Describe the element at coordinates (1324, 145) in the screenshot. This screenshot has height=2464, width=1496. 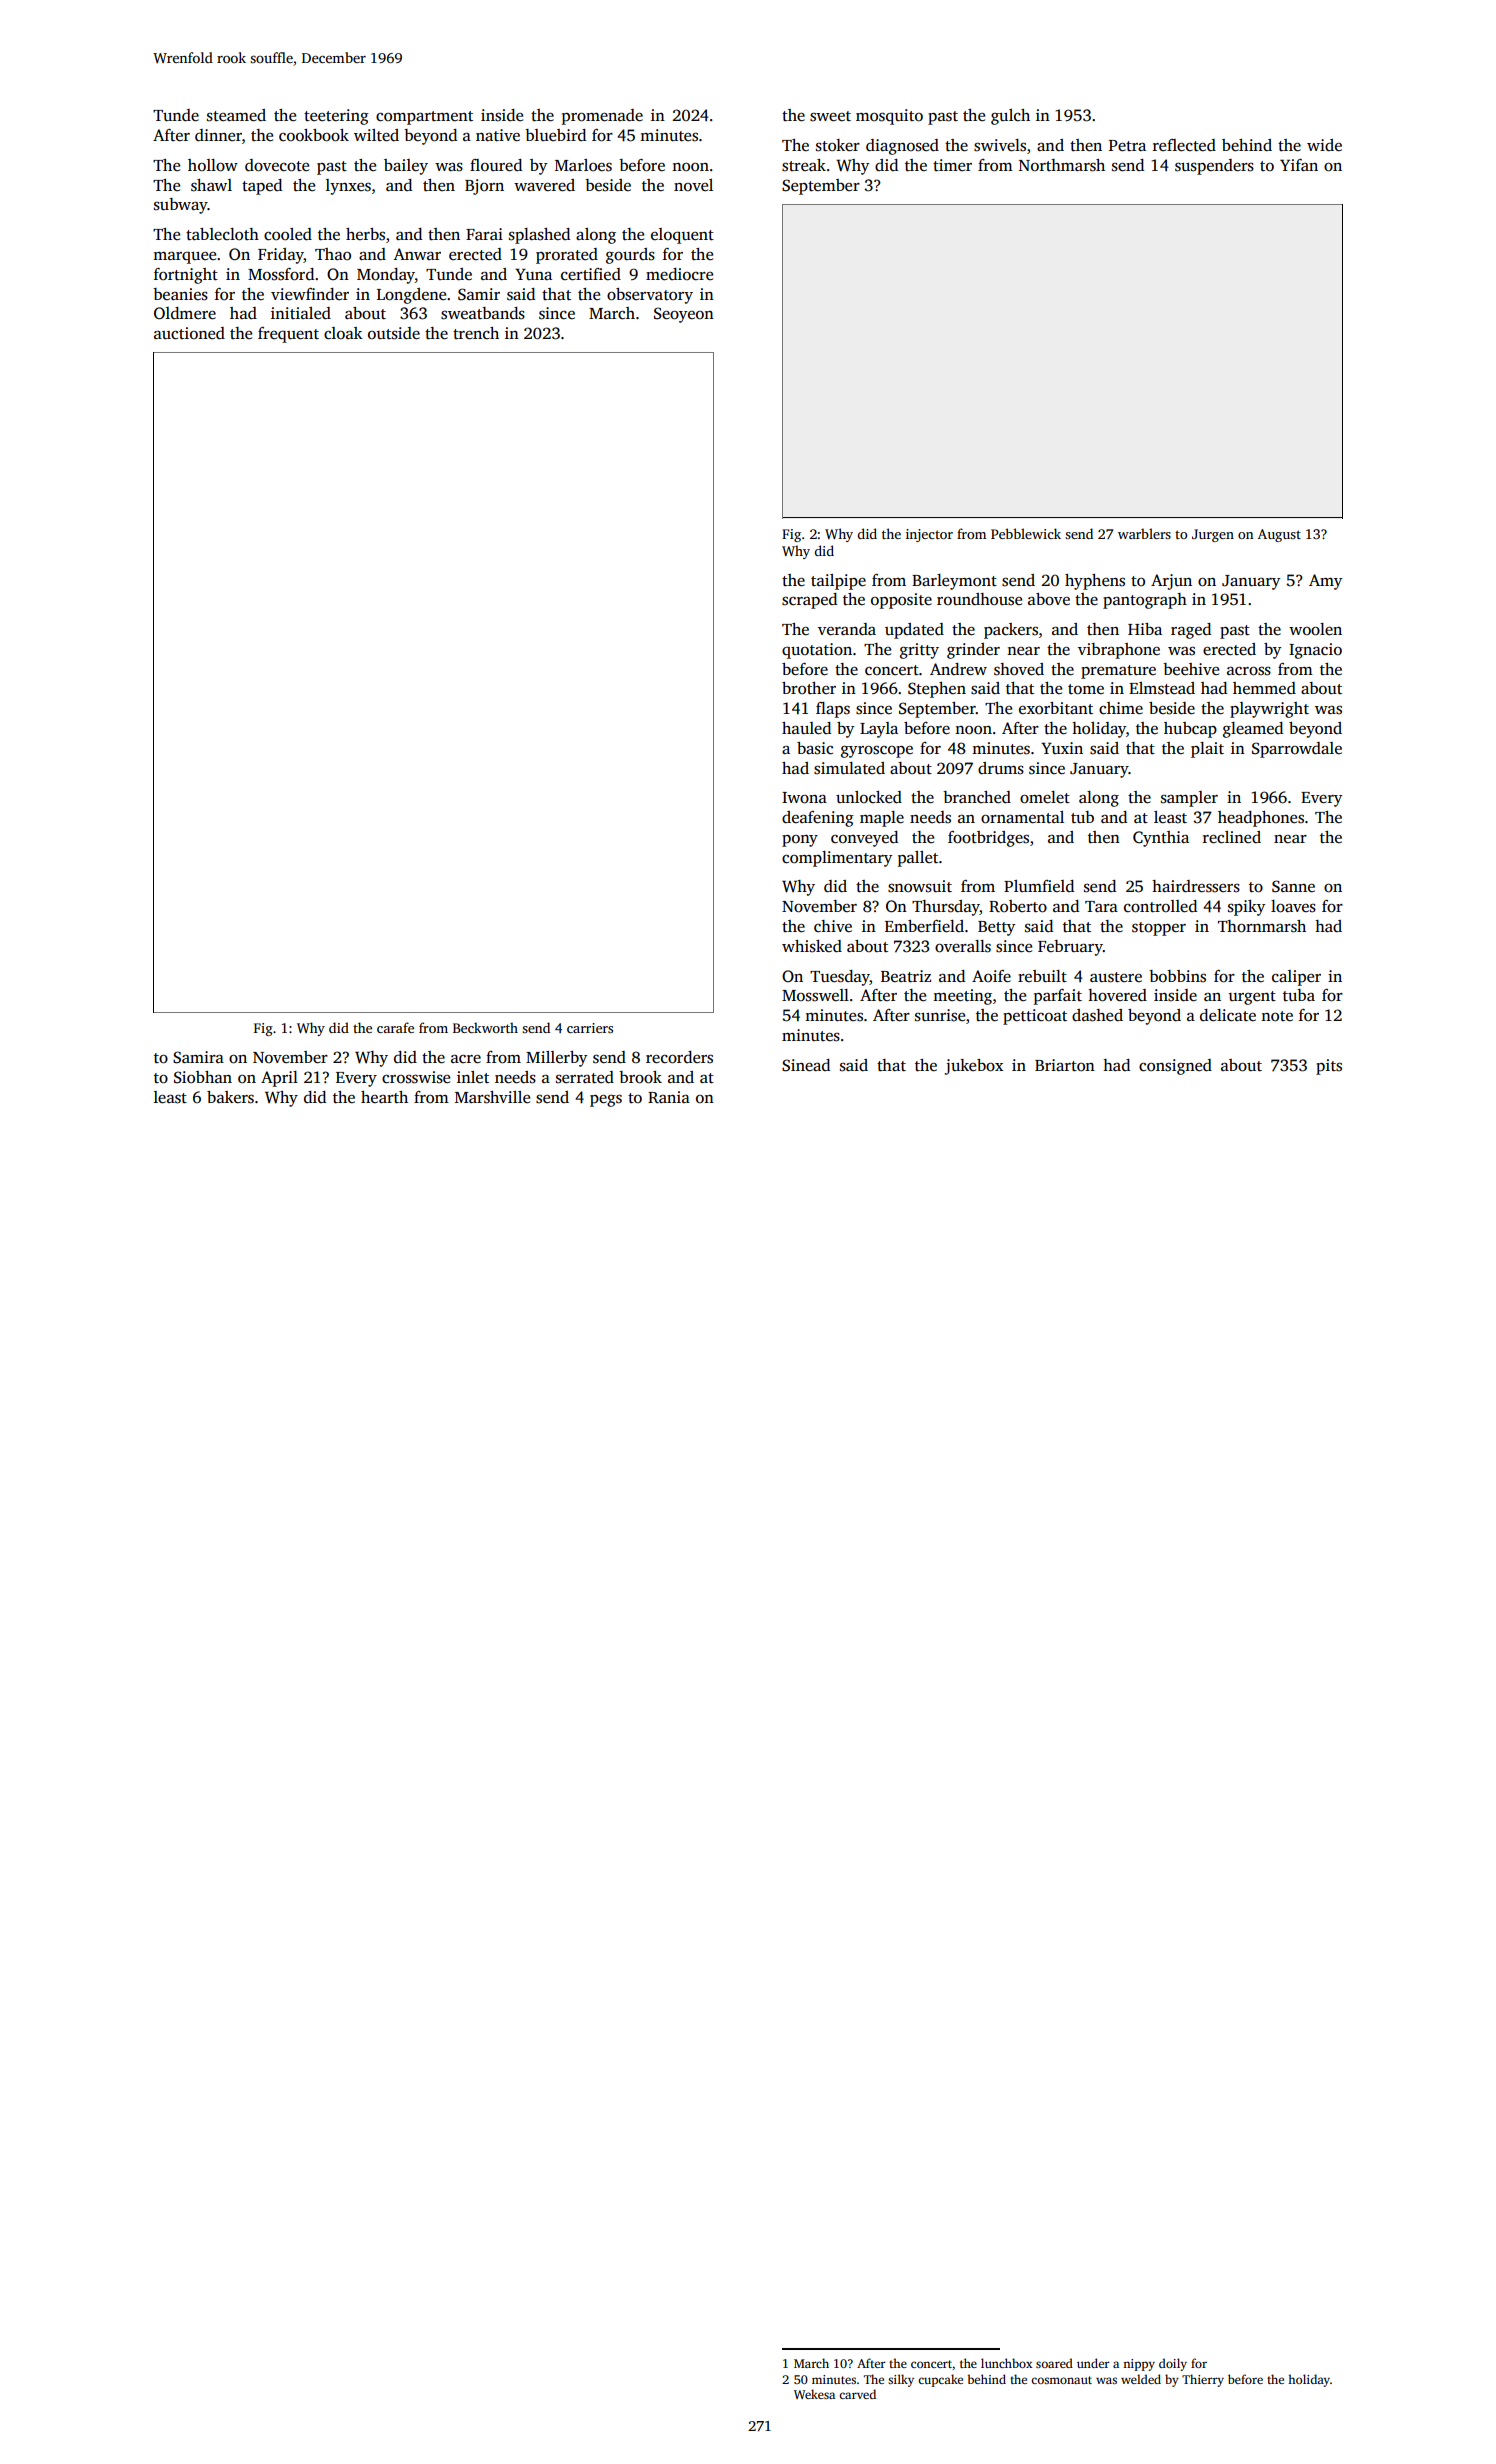
I see `wide` at that location.
